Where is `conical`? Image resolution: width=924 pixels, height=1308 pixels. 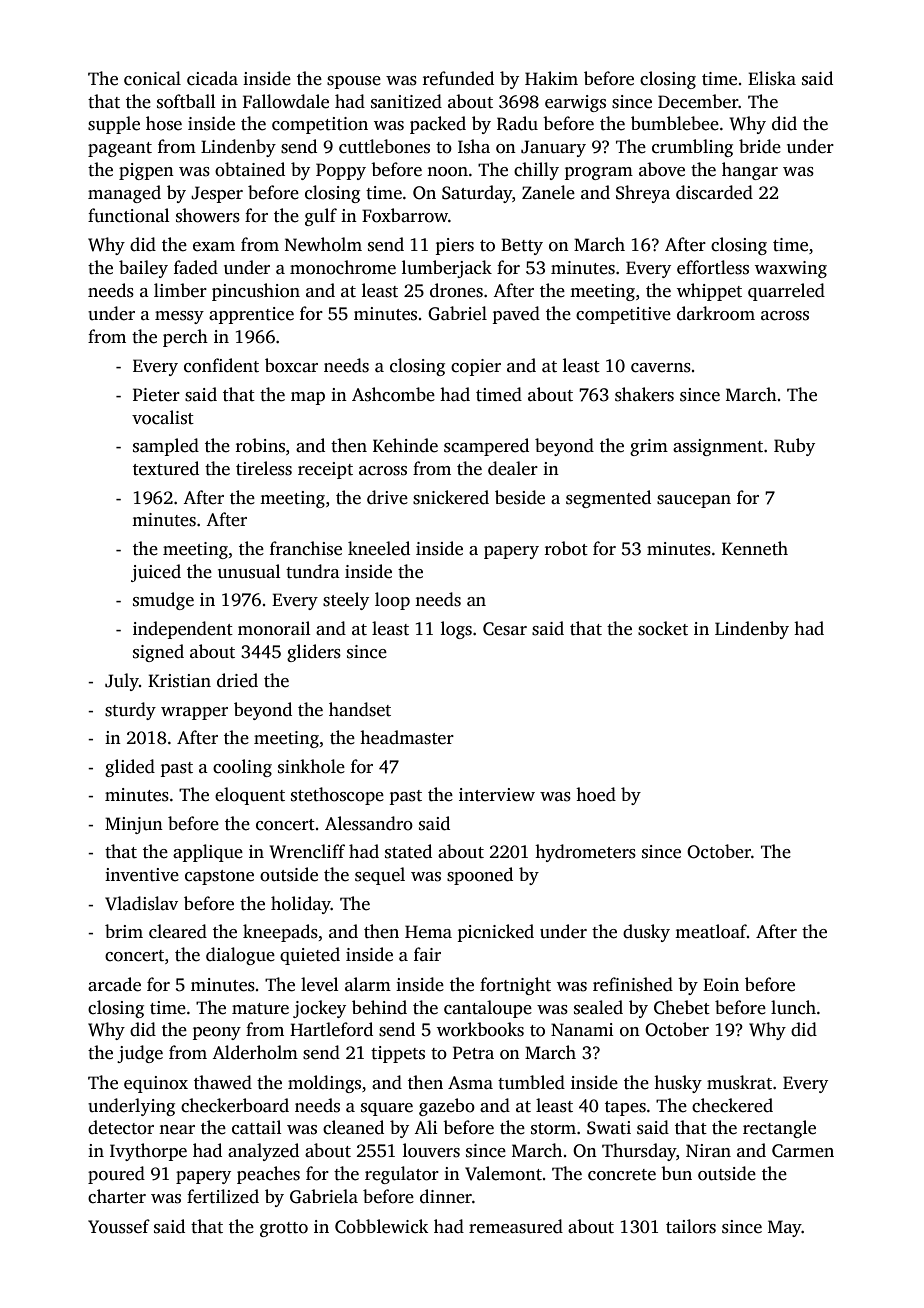
conical is located at coordinates (152, 78).
